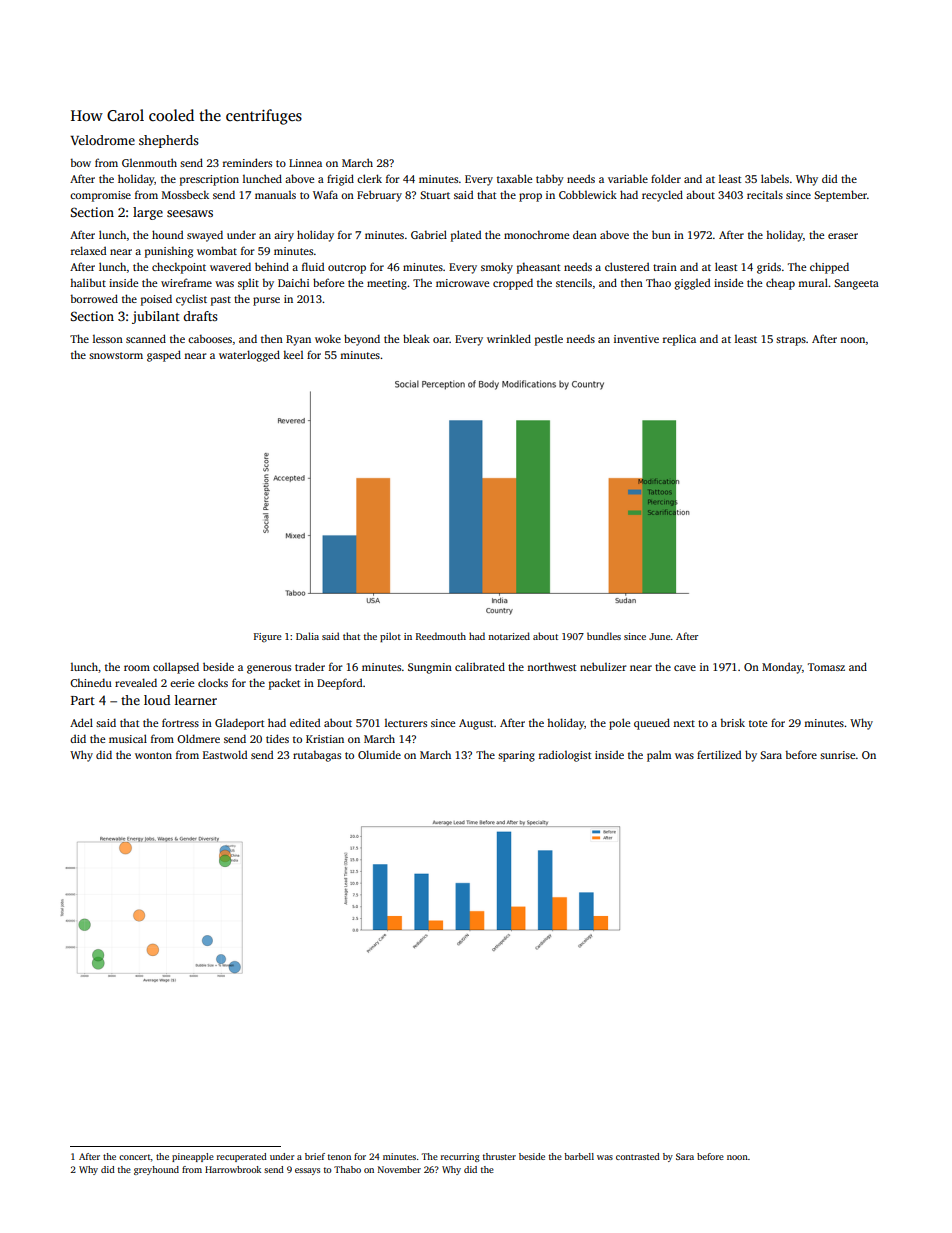  Describe the element at coordinates (837, 755) in the page. I see `sunrise` at that location.
